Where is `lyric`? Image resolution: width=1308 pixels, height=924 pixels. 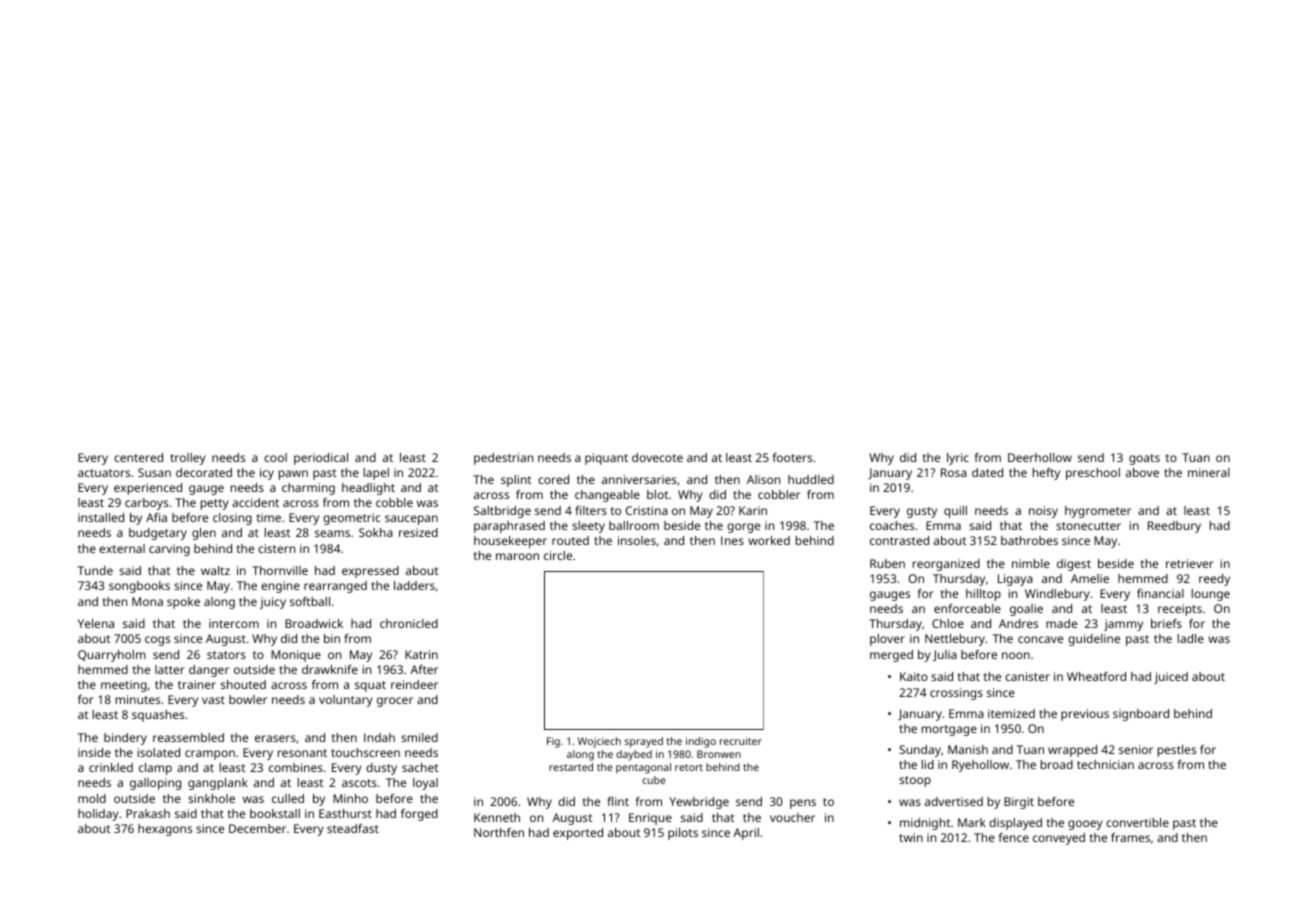
lyric is located at coordinates (958, 459).
